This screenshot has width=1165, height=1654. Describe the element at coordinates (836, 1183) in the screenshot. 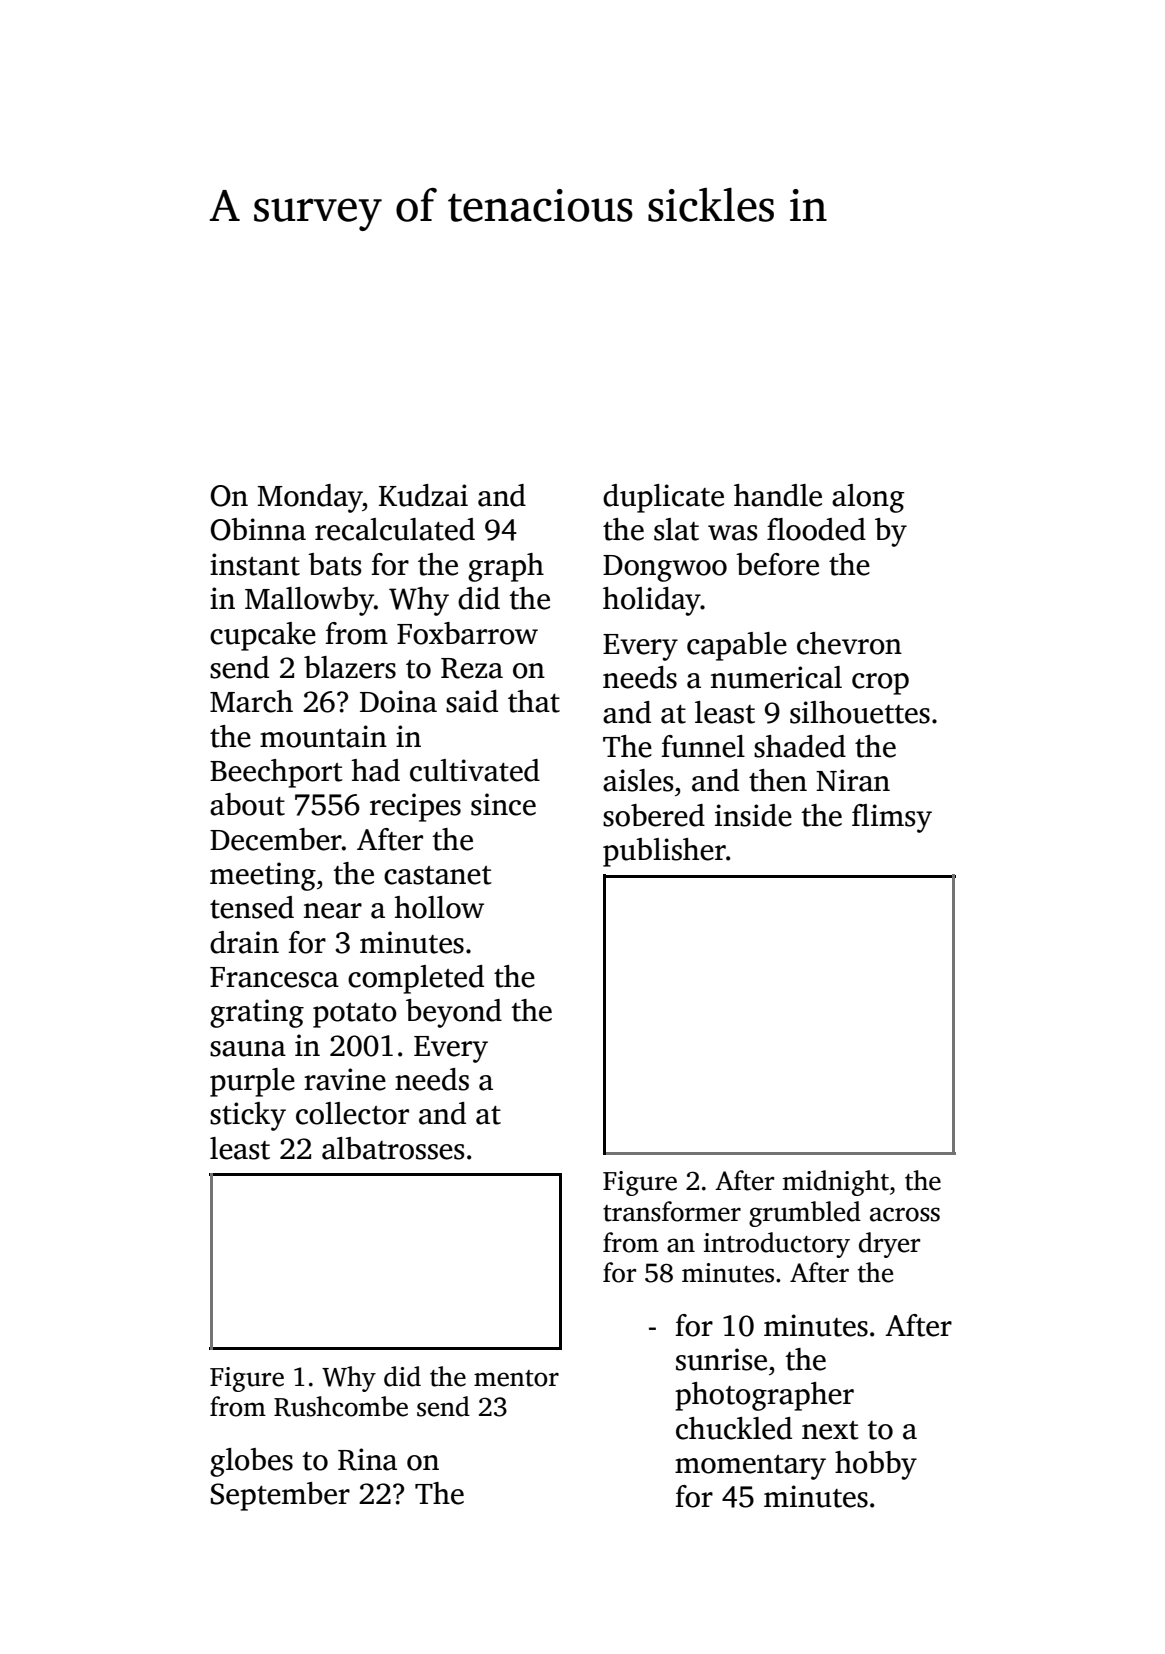

I see `midnight` at that location.
